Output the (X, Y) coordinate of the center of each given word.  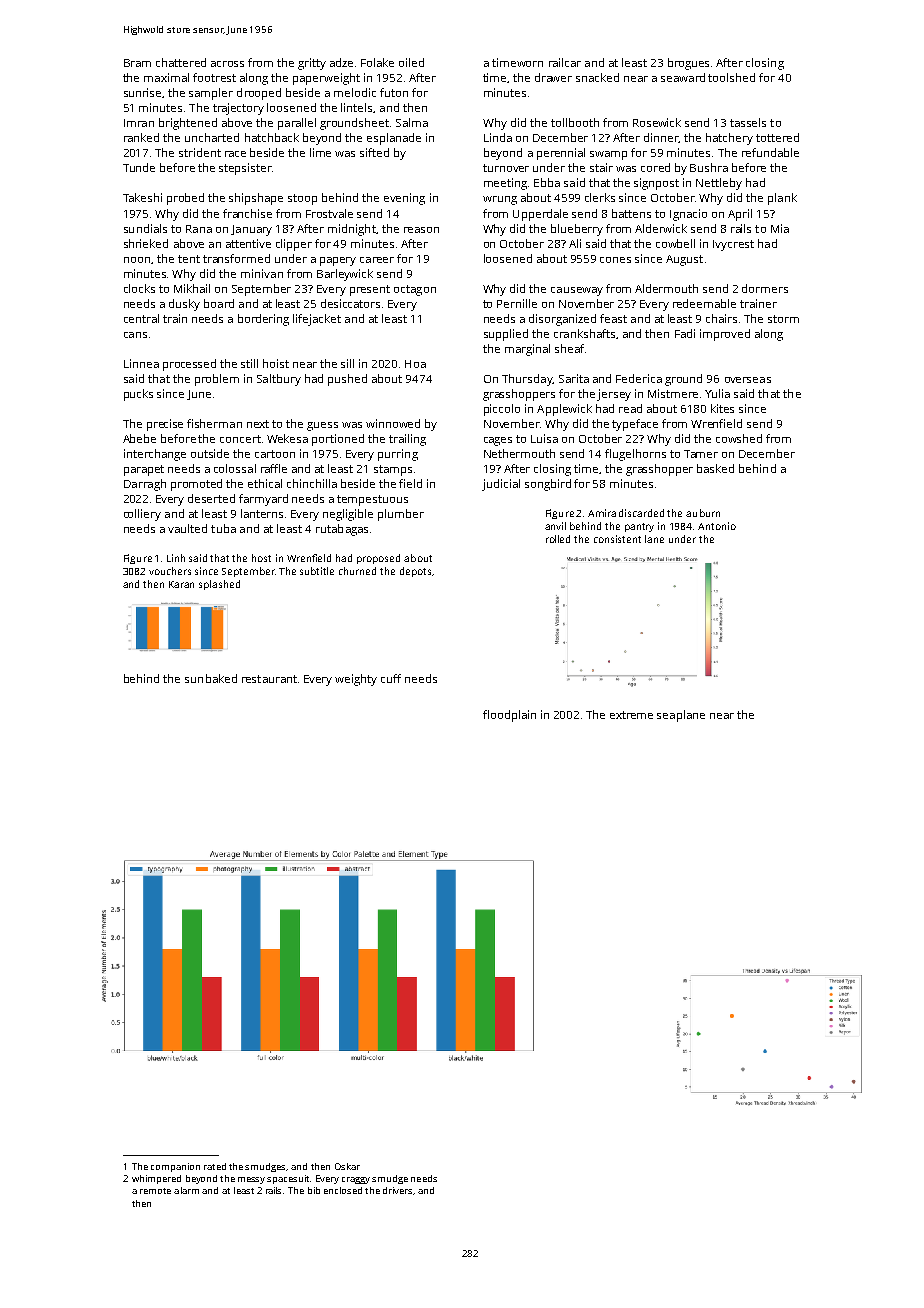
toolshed (731, 77)
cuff (391, 678)
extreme (631, 715)
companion (175, 1167)
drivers (397, 1190)
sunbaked (211, 678)
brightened (188, 124)
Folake (377, 62)
